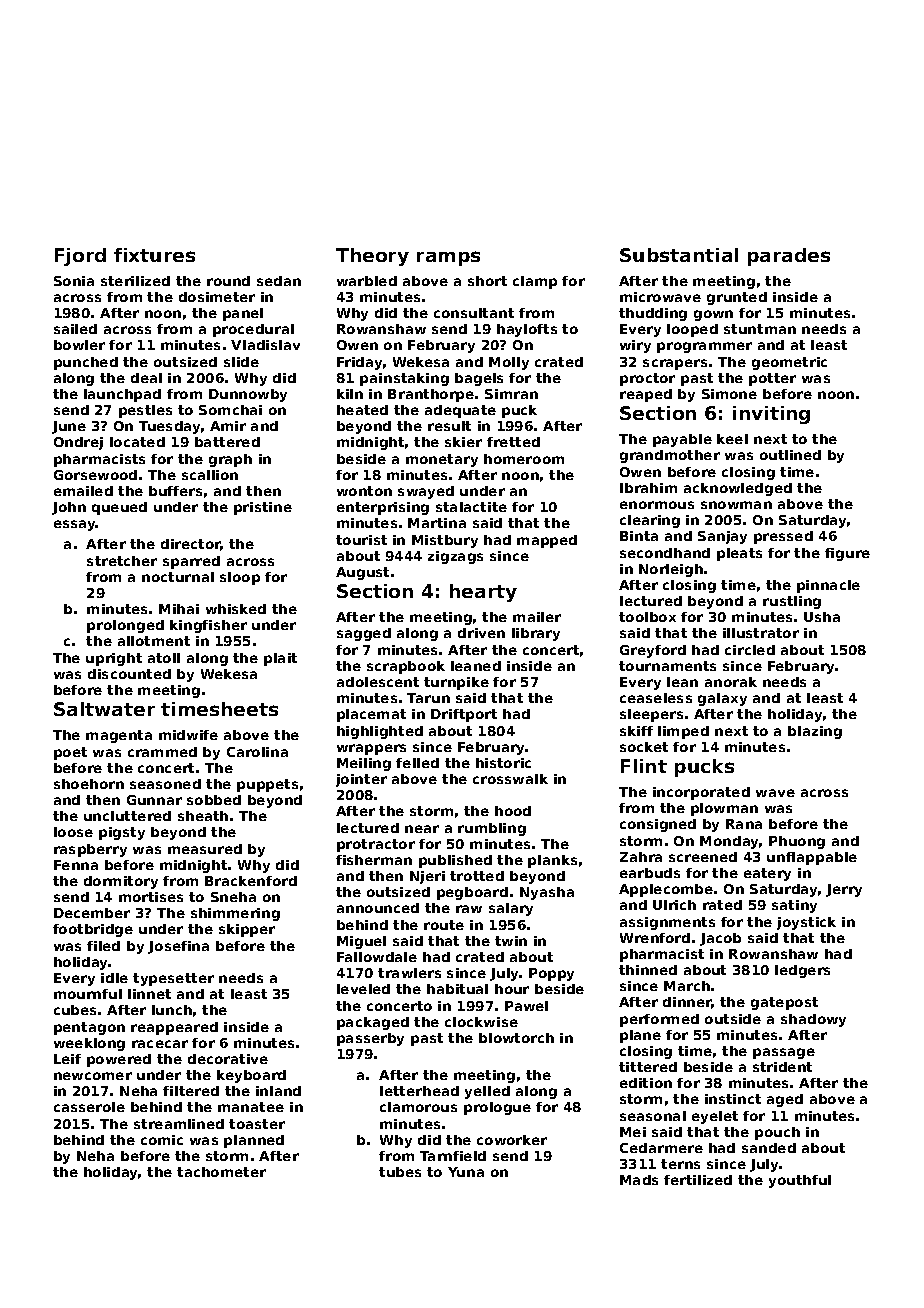  Describe the element at coordinates (221, 1172) in the screenshot. I see `tachometer` at that location.
